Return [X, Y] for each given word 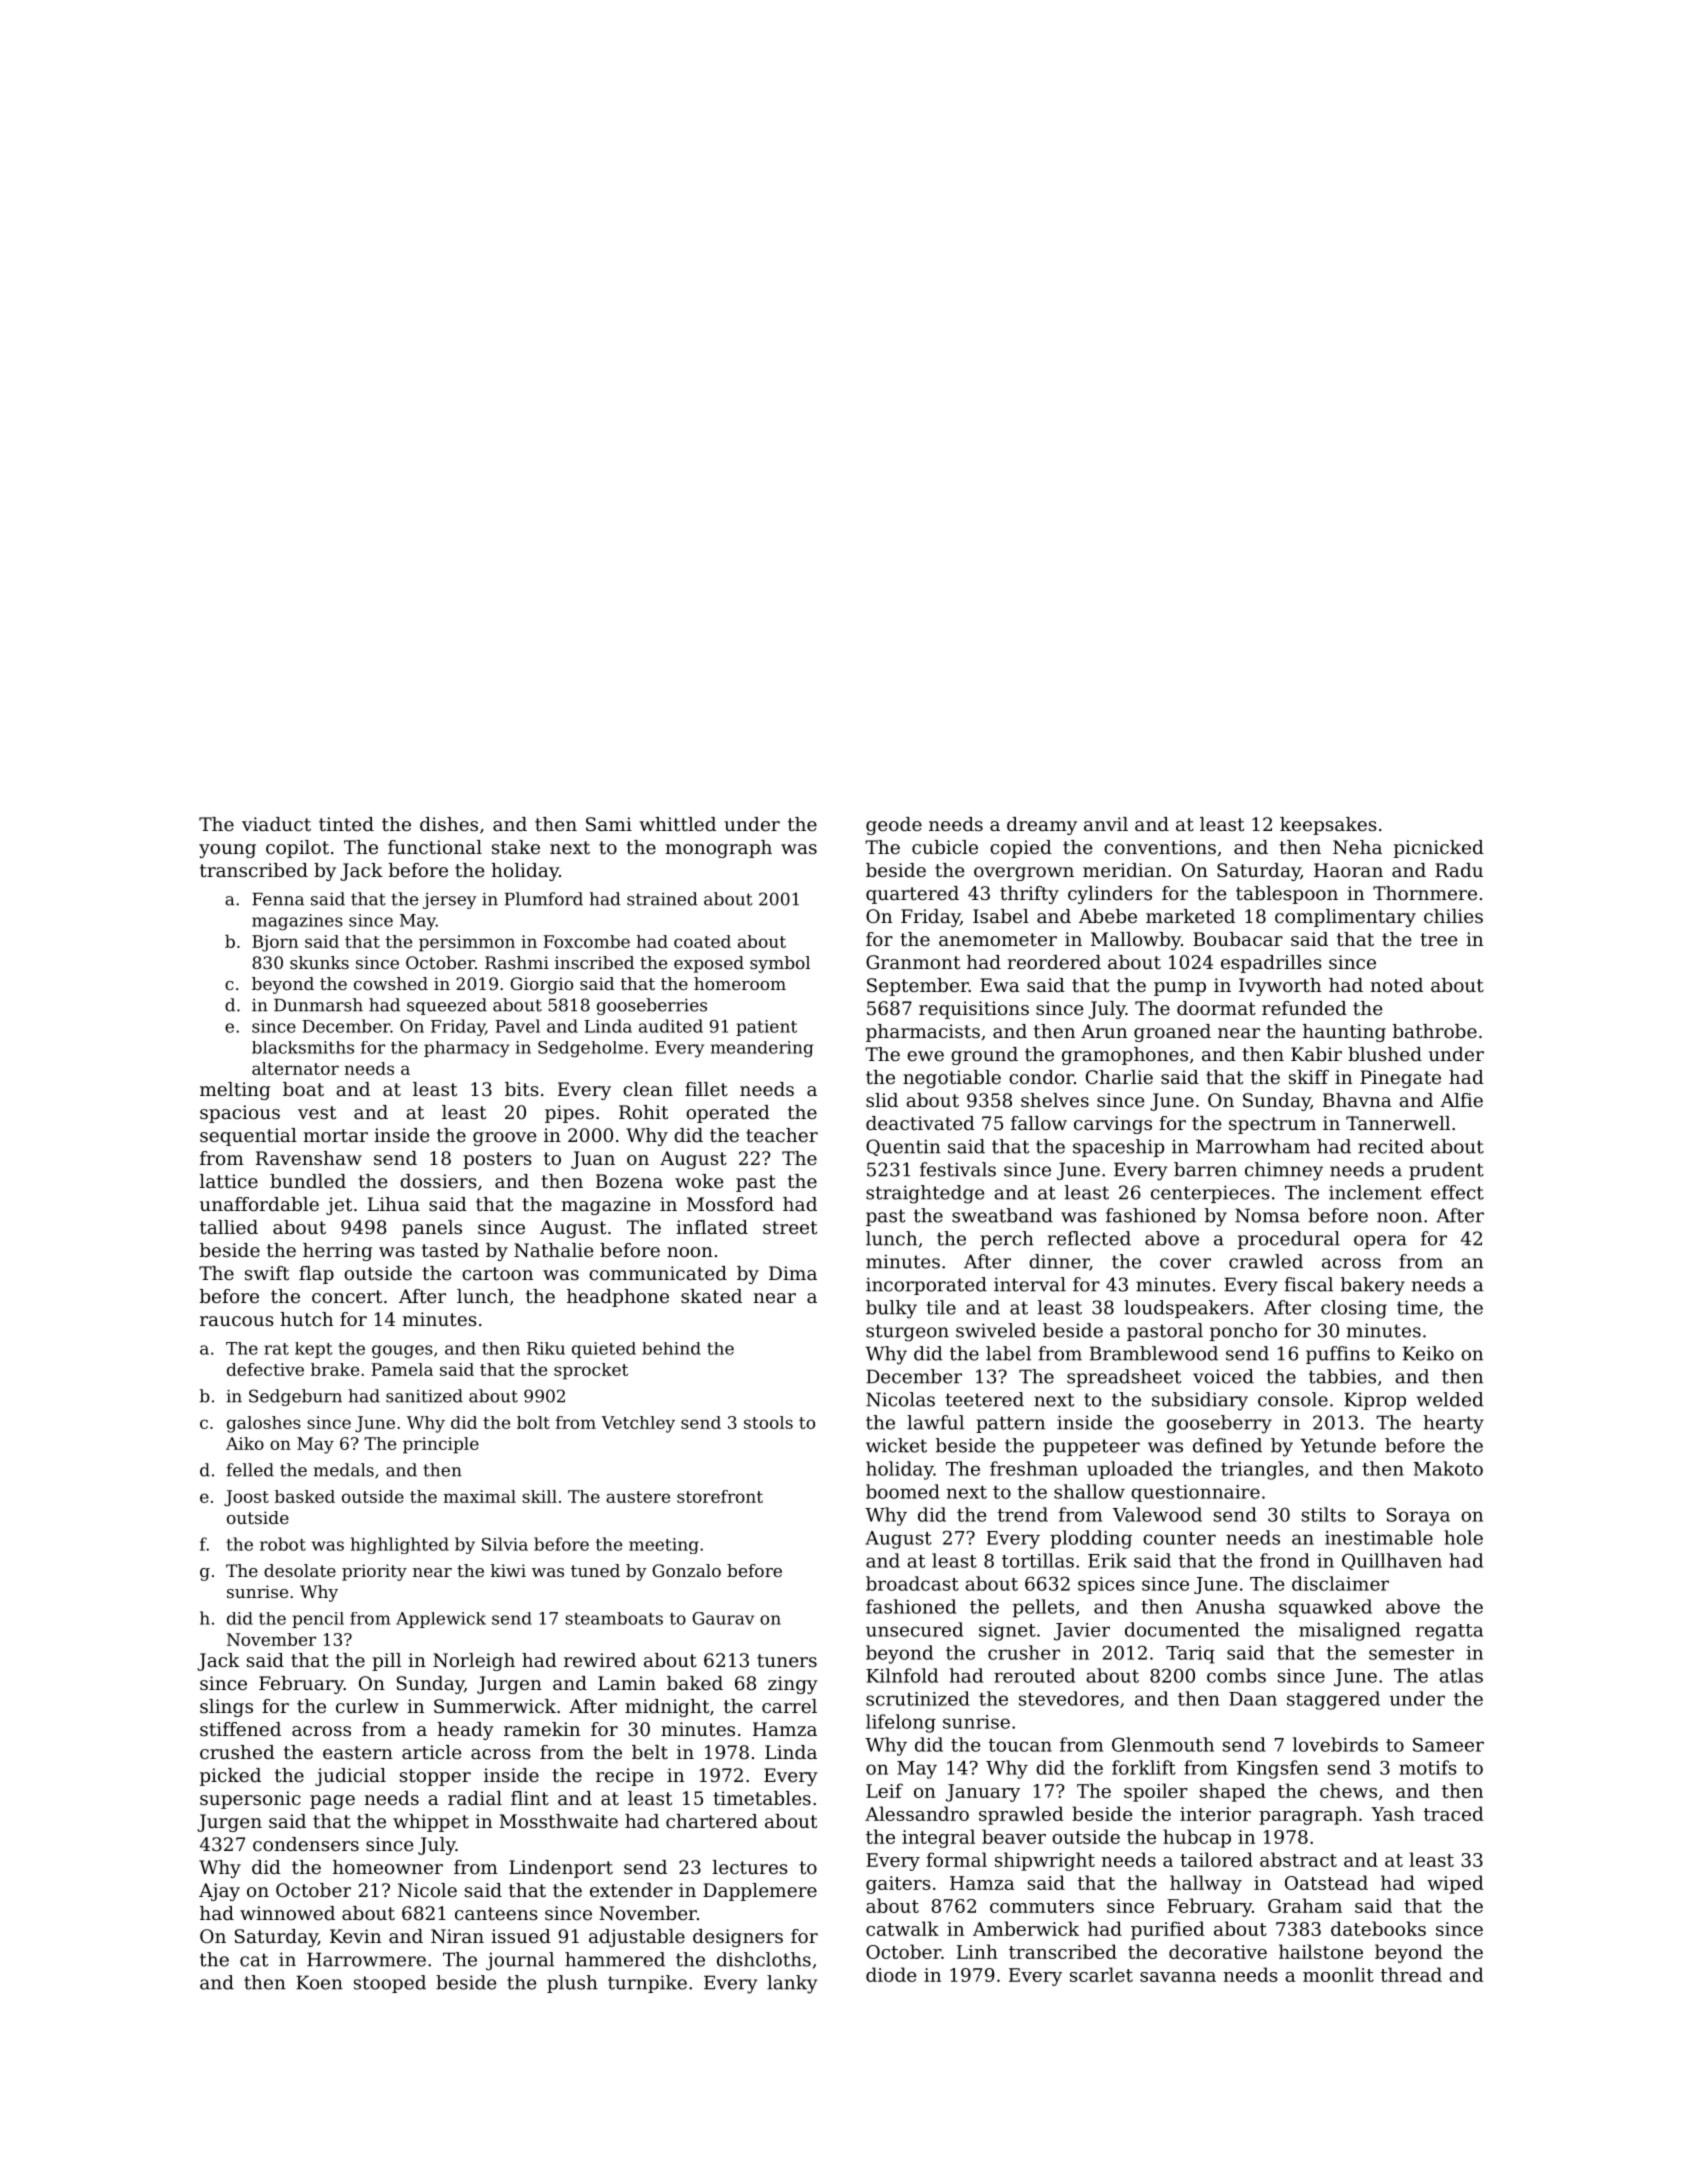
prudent [1446, 1171]
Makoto [1448, 1468]
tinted [346, 824]
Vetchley [638, 1424]
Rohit [643, 1112]
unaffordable [259, 1204]
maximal [479, 1496]
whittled [677, 824]
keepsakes [1328, 826]
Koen [319, 1982]
